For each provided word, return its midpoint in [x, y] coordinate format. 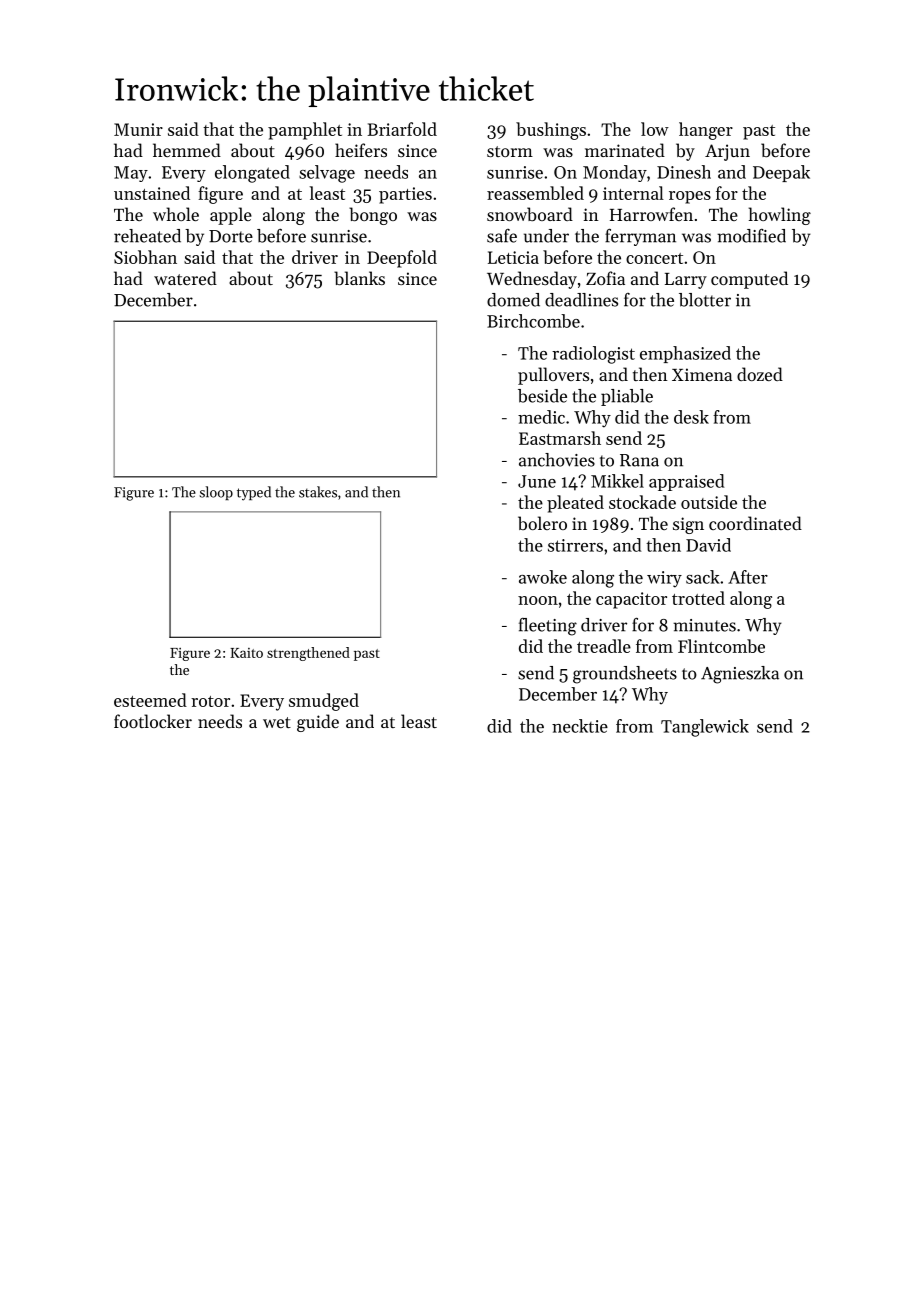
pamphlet [305, 131]
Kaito [246, 653]
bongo [373, 216]
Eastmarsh [560, 438]
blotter [705, 300]
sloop [216, 493]
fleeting [548, 627]
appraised [686, 482]
